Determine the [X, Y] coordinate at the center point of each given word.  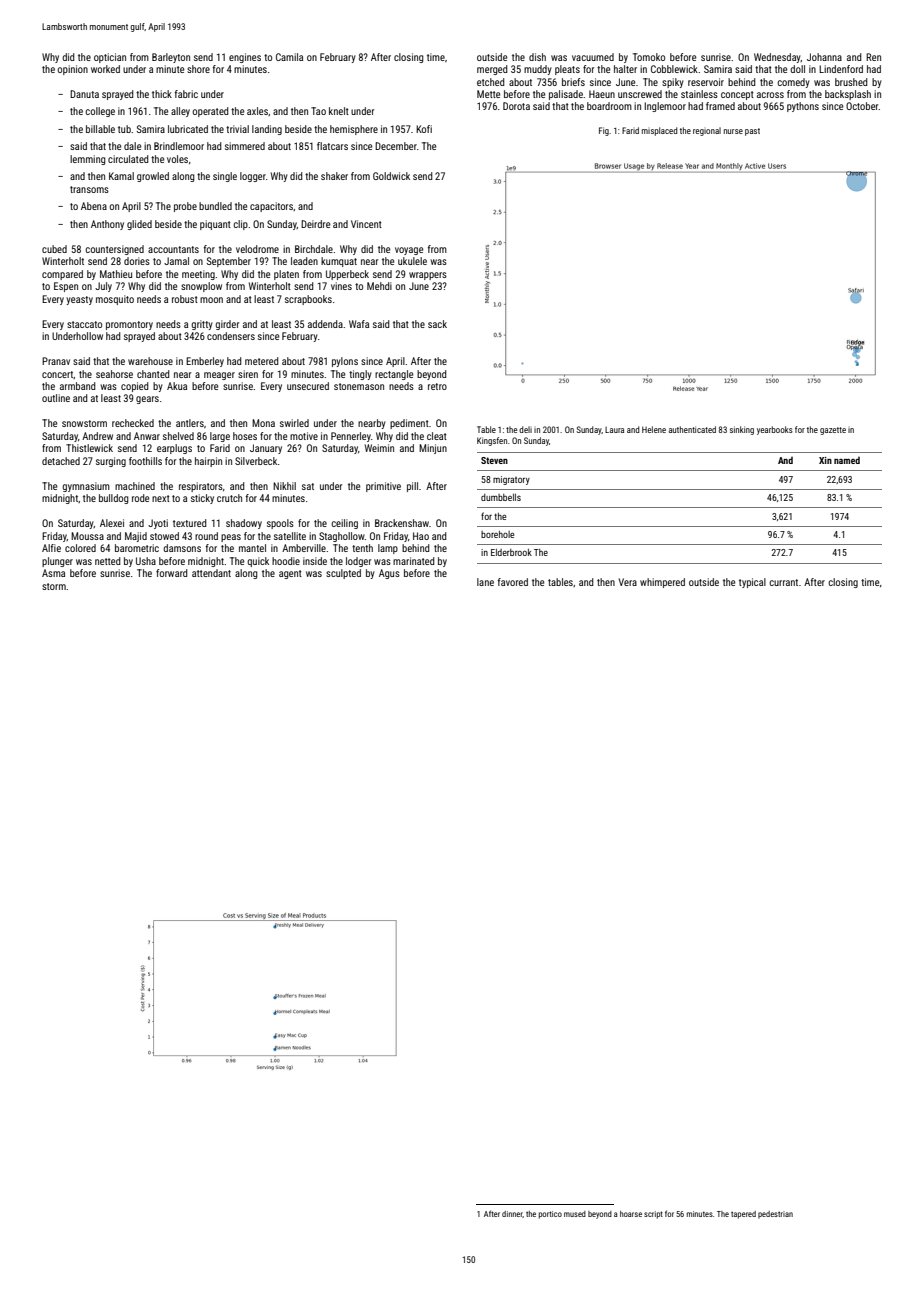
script [653, 1215]
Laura [614, 430]
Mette [488, 94]
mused [575, 1214]
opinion [72, 70]
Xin [825, 460]
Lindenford [841, 69]
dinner [512, 1214]
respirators [201, 487]
